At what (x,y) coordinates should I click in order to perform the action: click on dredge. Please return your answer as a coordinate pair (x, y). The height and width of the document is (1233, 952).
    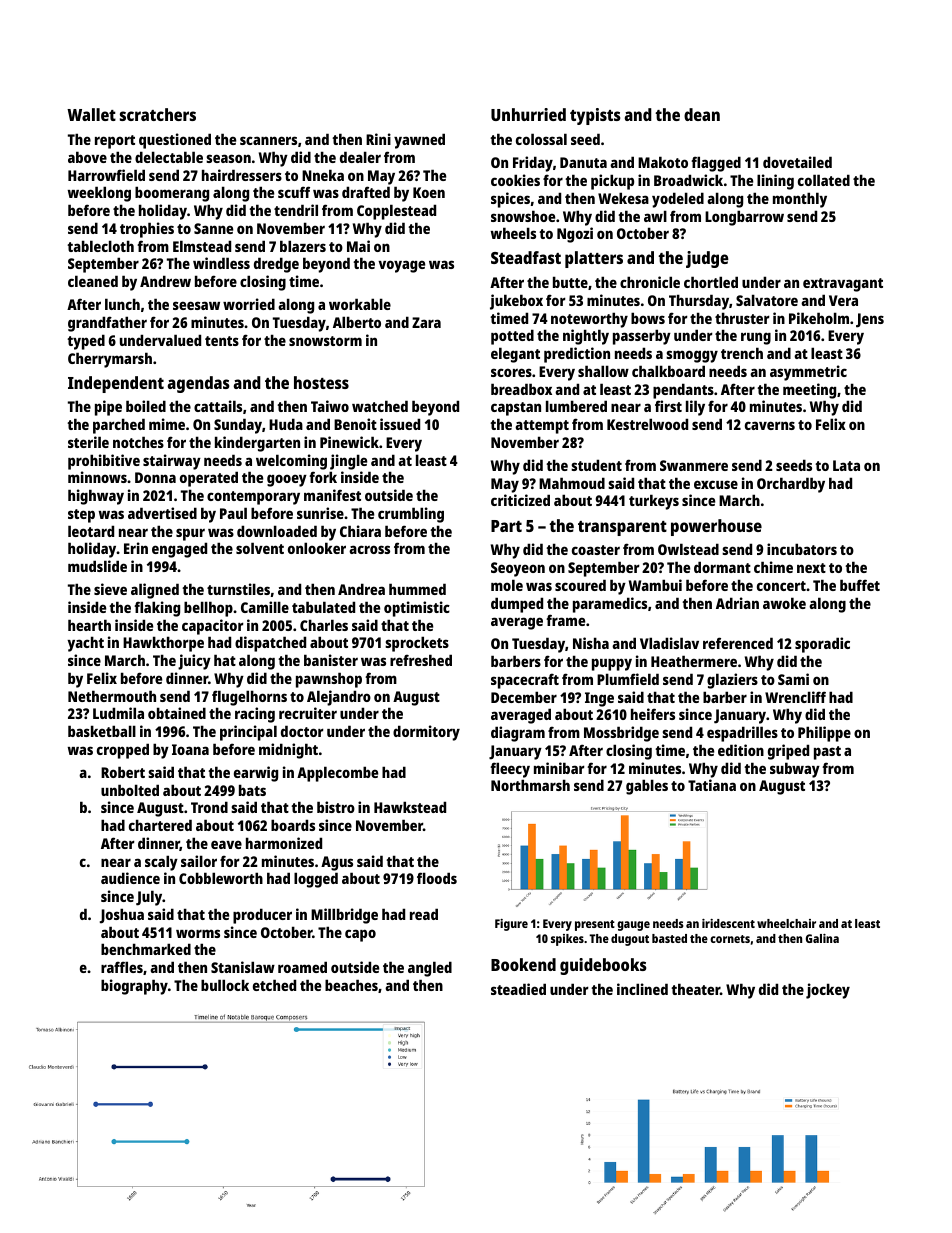
    Looking at the image, I should click on (276, 265).
